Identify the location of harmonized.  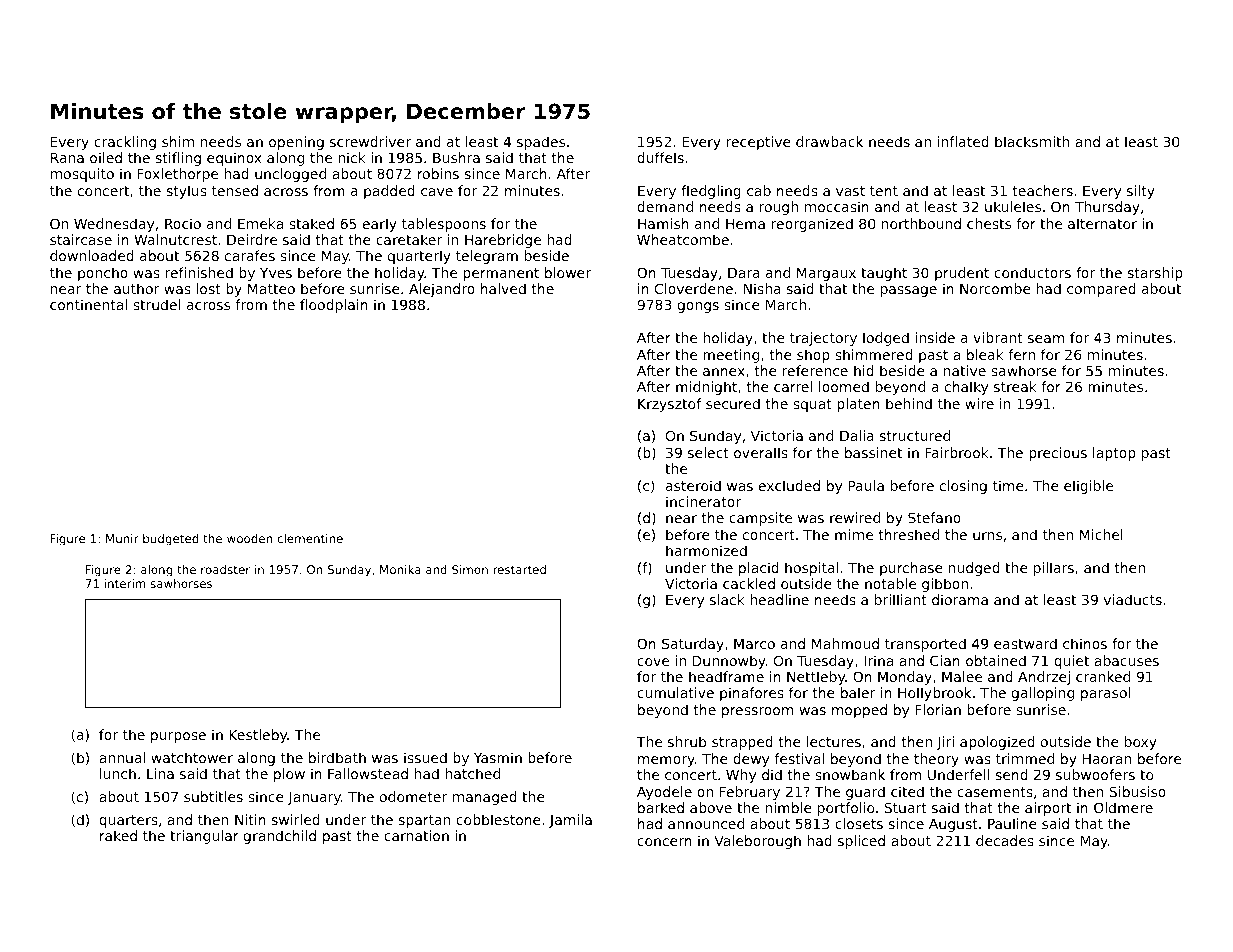
(706, 550).
